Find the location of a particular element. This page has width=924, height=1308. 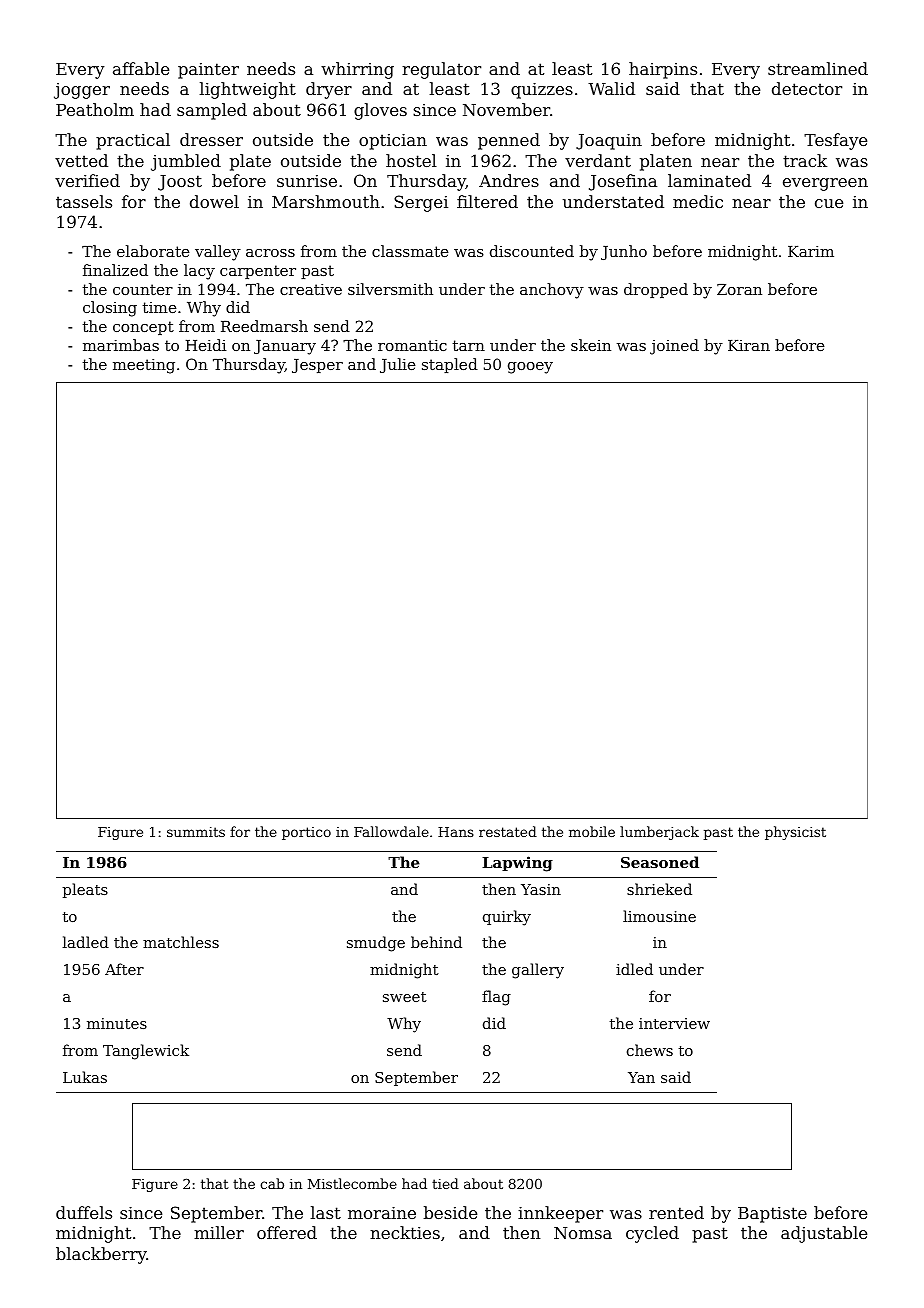

joined is located at coordinates (674, 347).
